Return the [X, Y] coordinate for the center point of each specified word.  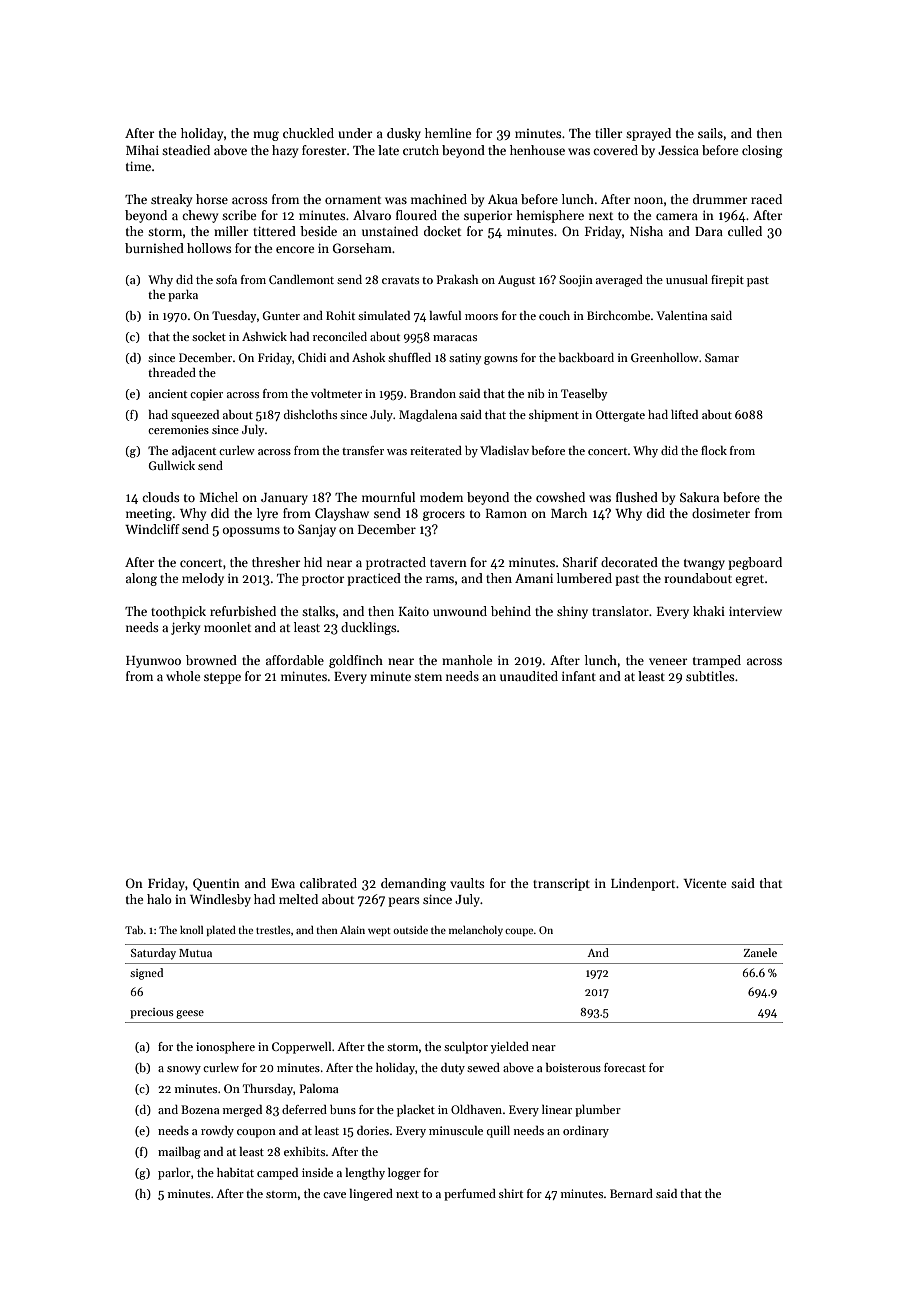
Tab [134, 930]
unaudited [529, 676]
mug [266, 136]
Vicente [704, 883]
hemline [448, 133]
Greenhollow [665, 357]
